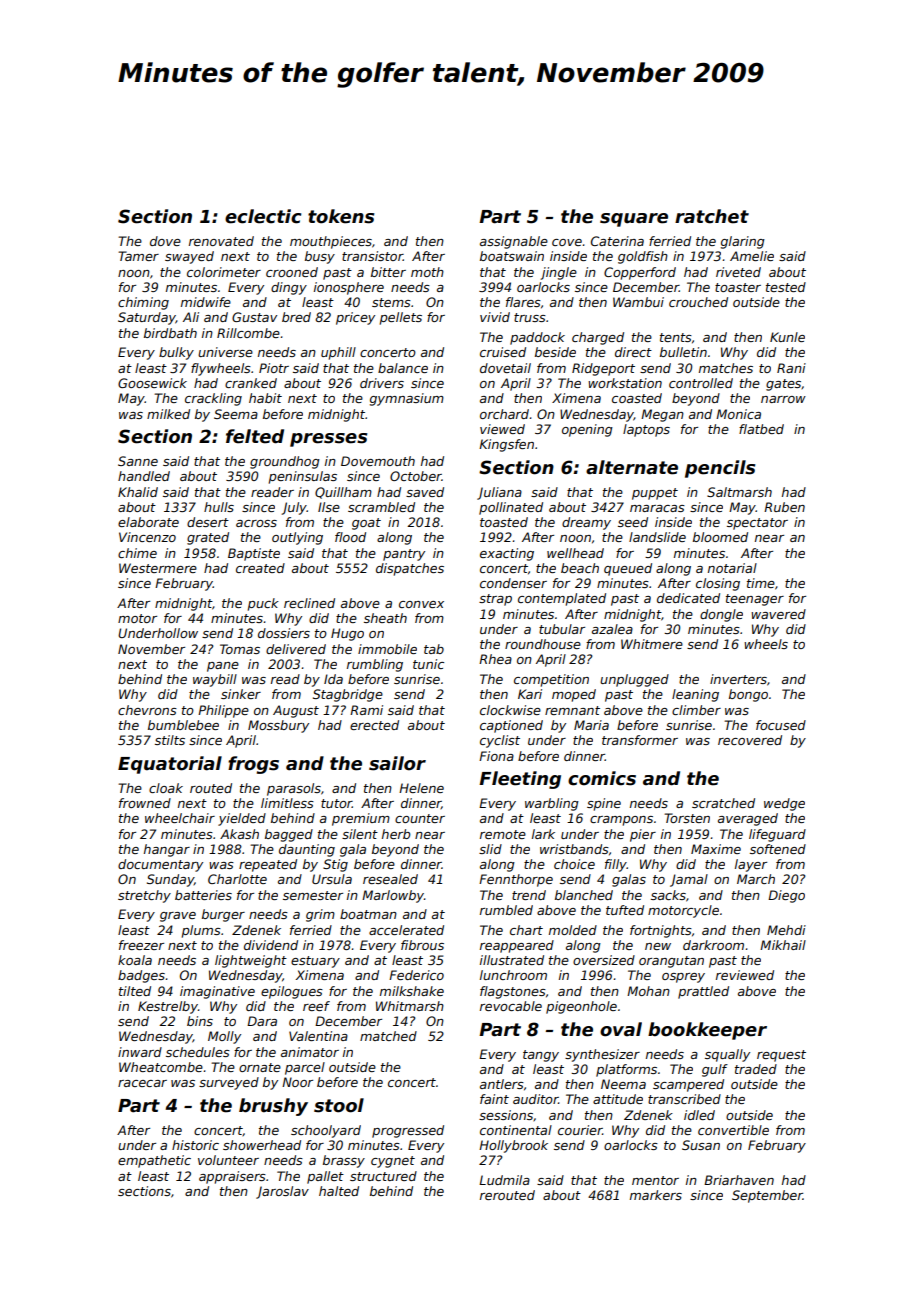 Image resolution: width=924 pixels, height=1308 pixels. I want to click on Tamer, so click(138, 256).
